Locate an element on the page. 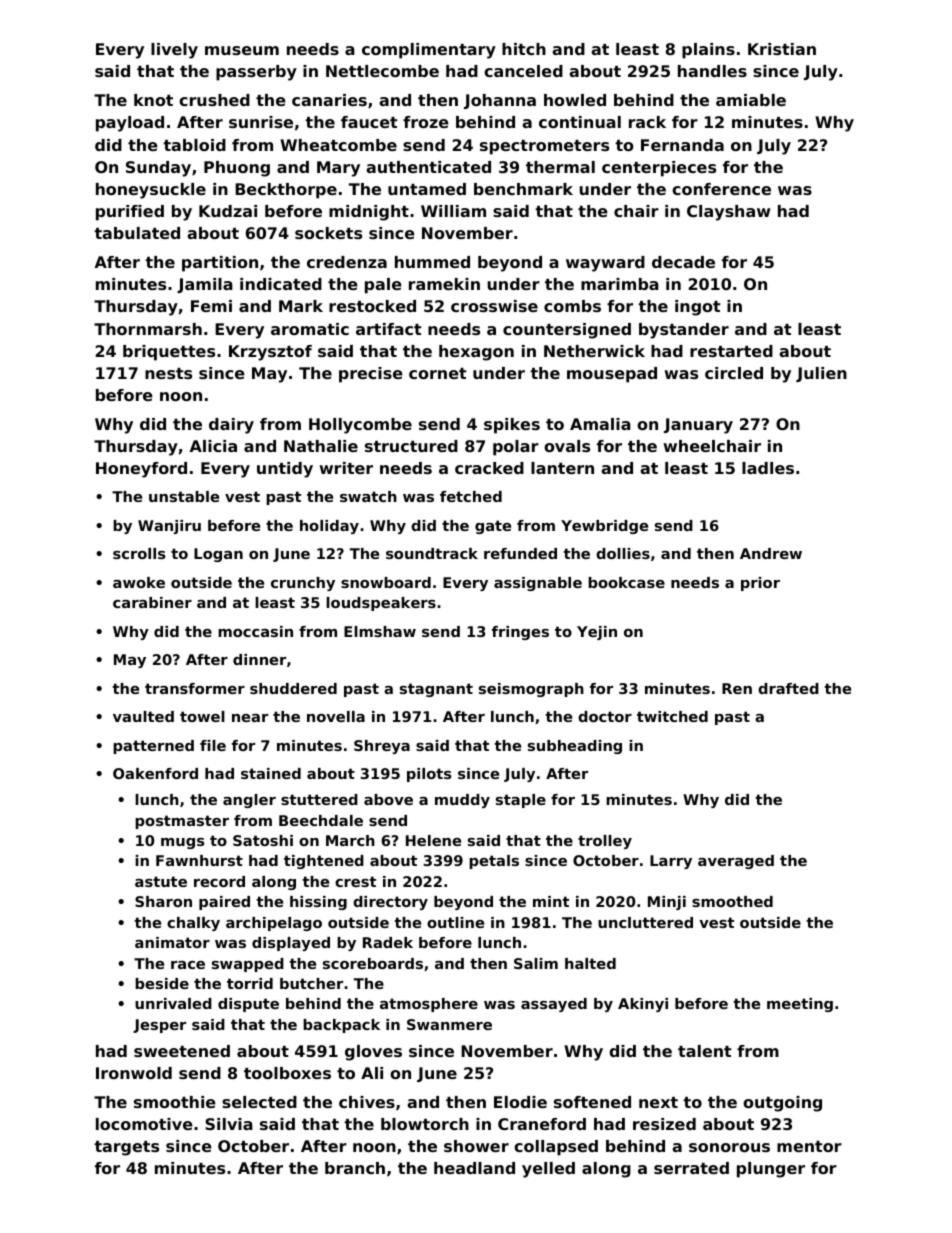 The height and width of the image is (1233, 952). Clayshaw is located at coordinates (728, 213).
